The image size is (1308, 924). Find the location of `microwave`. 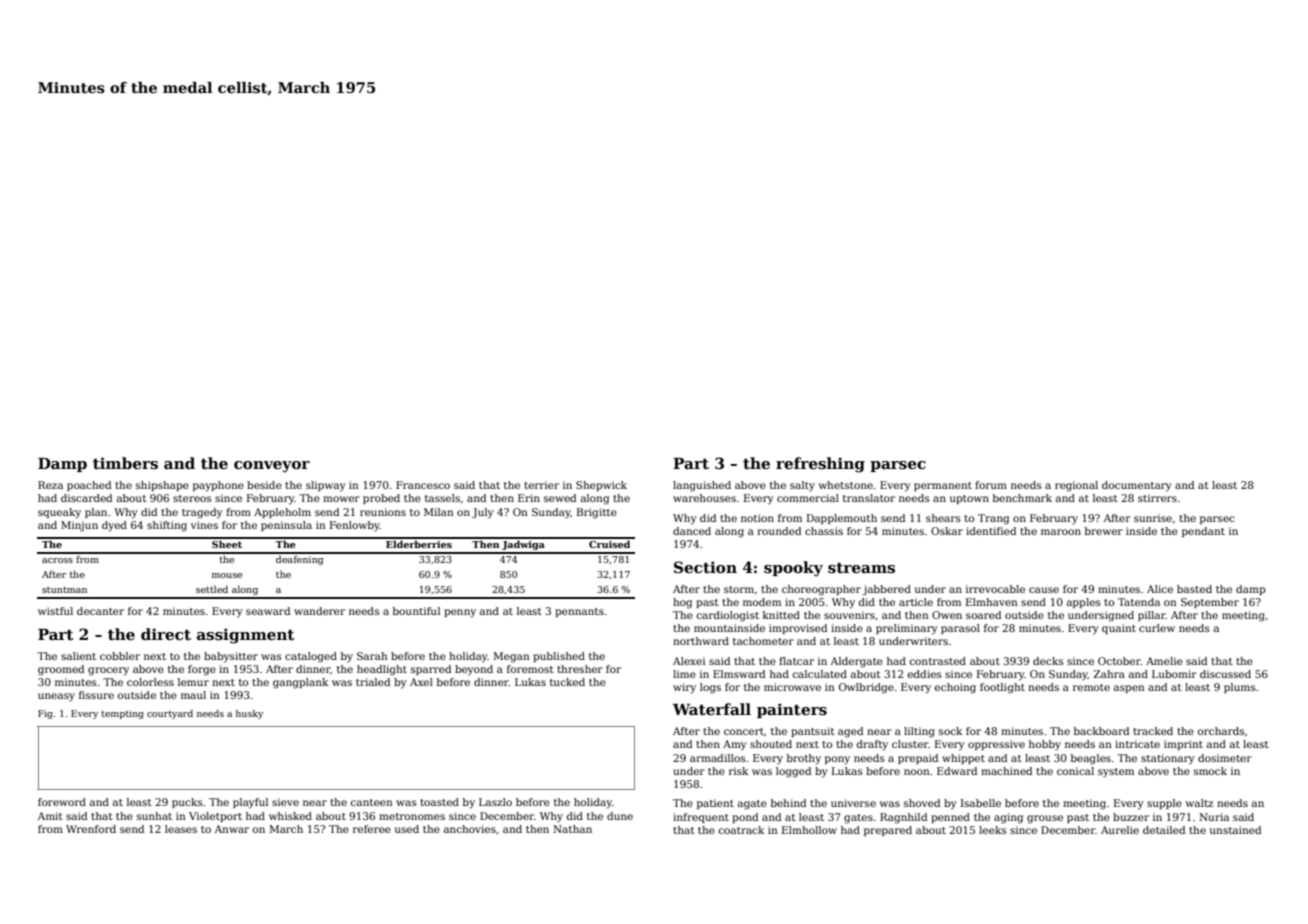

microwave is located at coordinates (792, 687).
